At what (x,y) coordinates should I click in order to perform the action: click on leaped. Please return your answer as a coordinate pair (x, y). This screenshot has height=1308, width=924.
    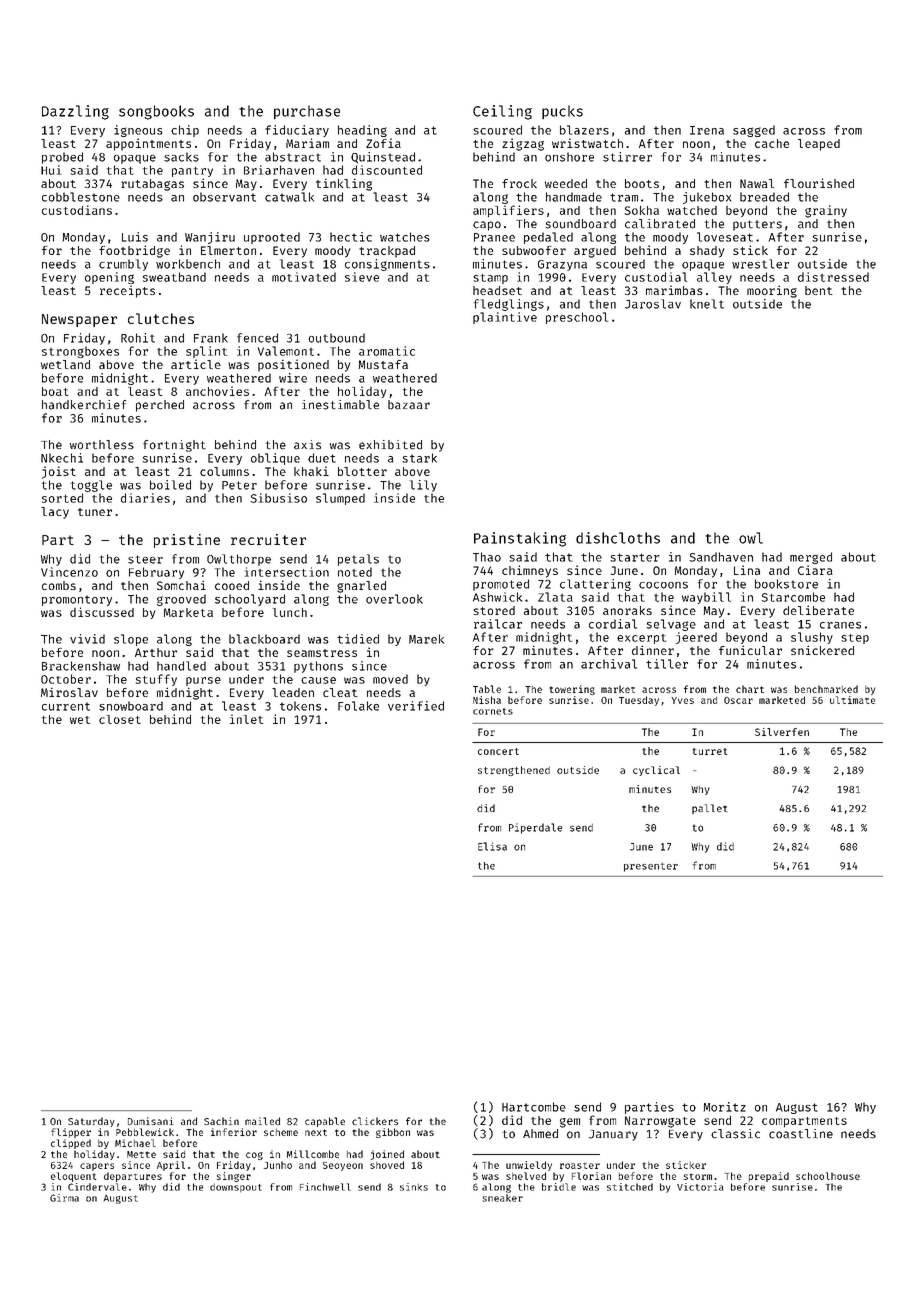
    Looking at the image, I should click on (819, 145).
